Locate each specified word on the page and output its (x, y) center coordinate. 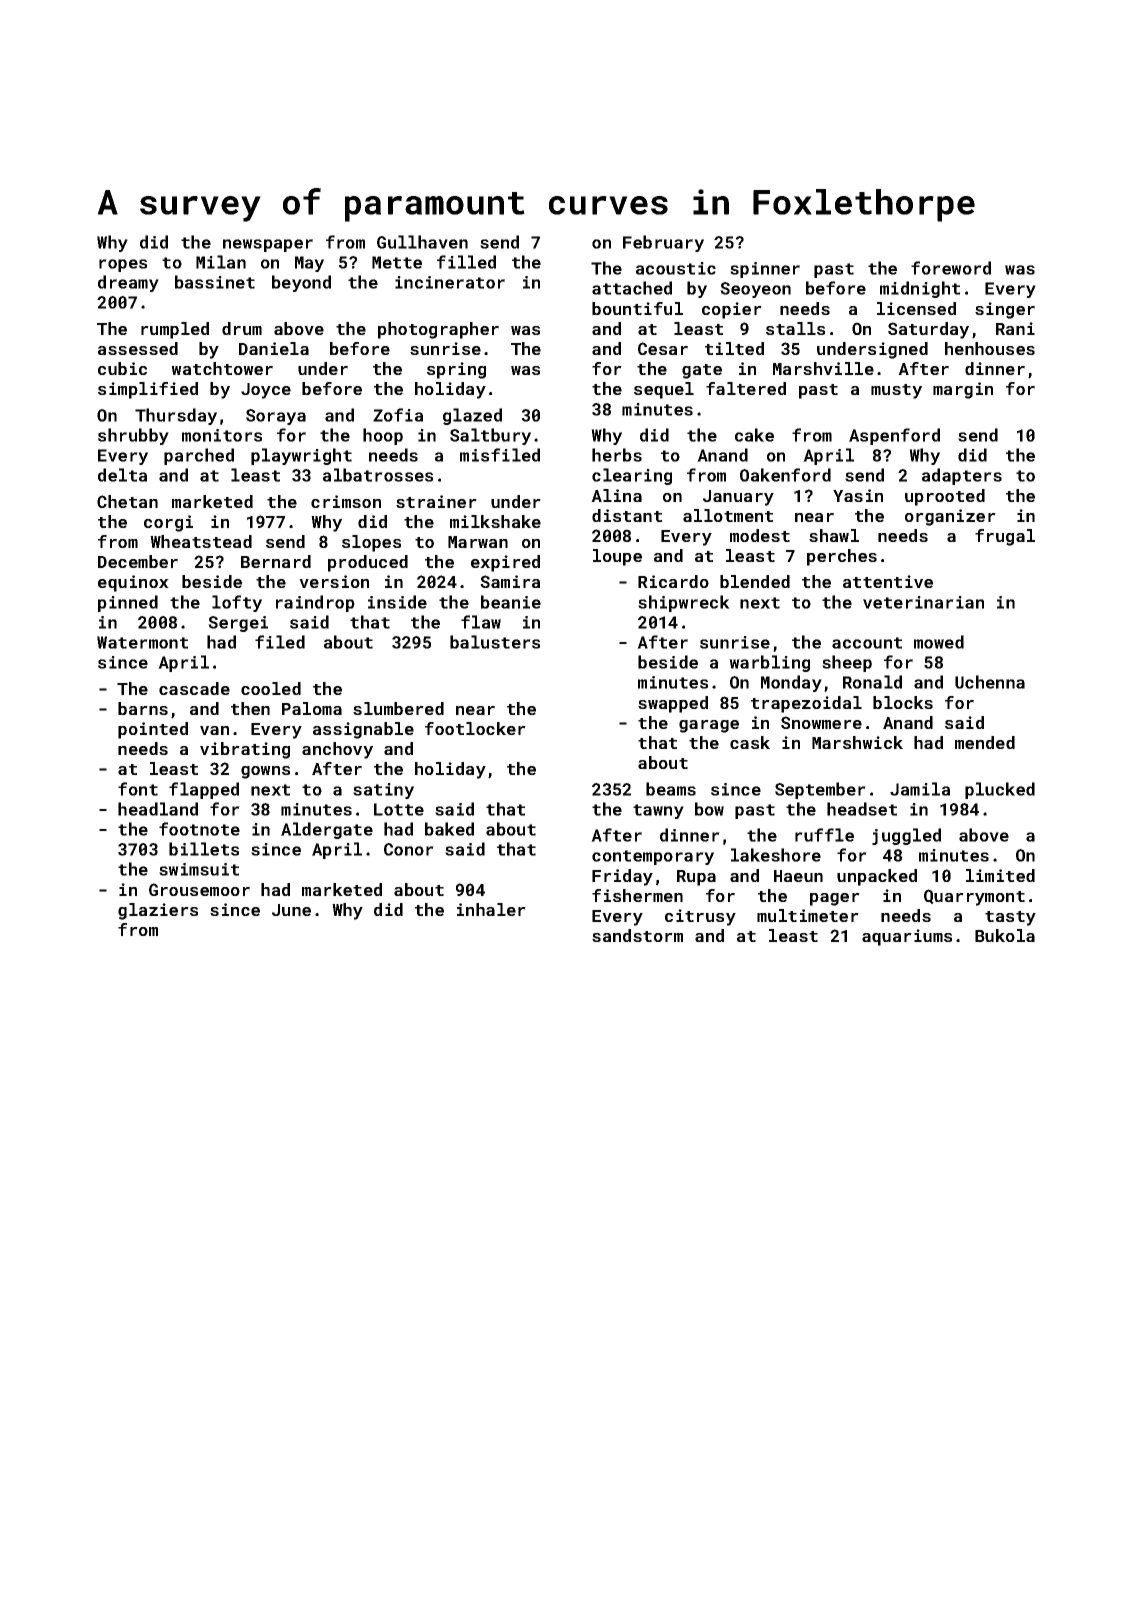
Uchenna (990, 682)
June (291, 910)
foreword (951, 268)
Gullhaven (422, 242)
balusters (495, 642)
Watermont (142, 642)
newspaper (268, 245)
